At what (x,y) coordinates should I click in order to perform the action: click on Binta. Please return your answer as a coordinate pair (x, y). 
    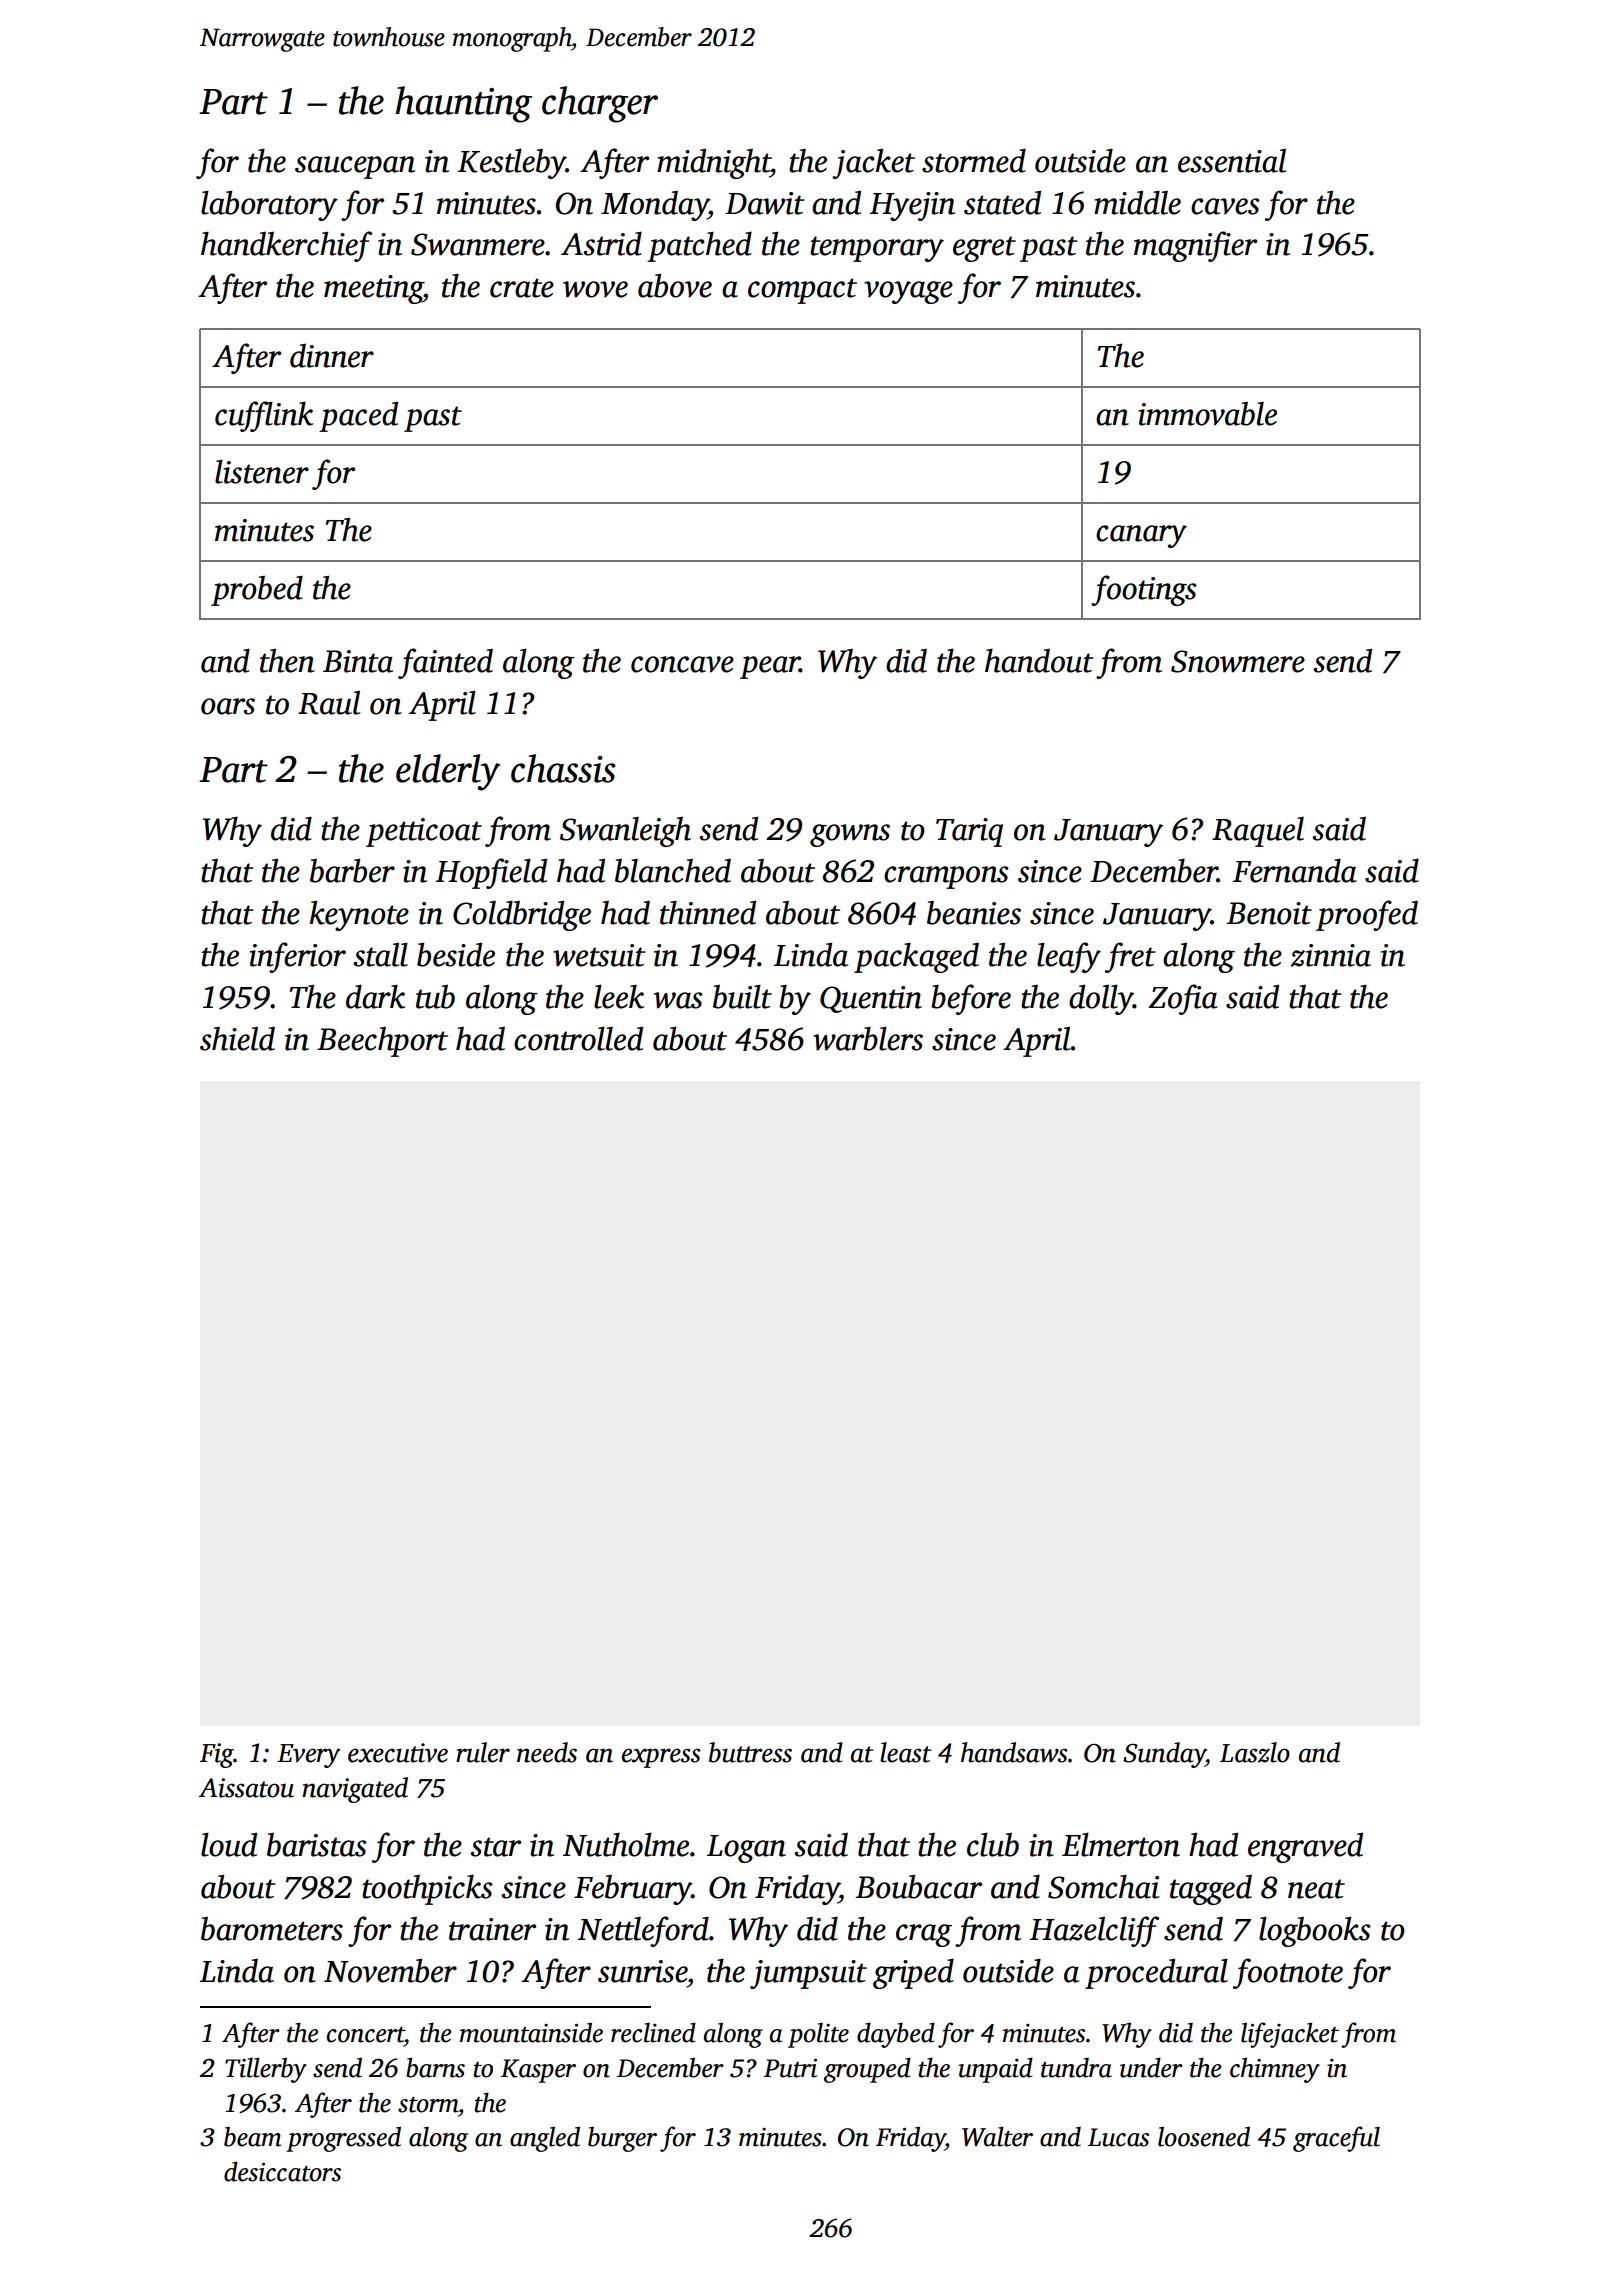
    Looking at the image, I should click on (358, 661).
